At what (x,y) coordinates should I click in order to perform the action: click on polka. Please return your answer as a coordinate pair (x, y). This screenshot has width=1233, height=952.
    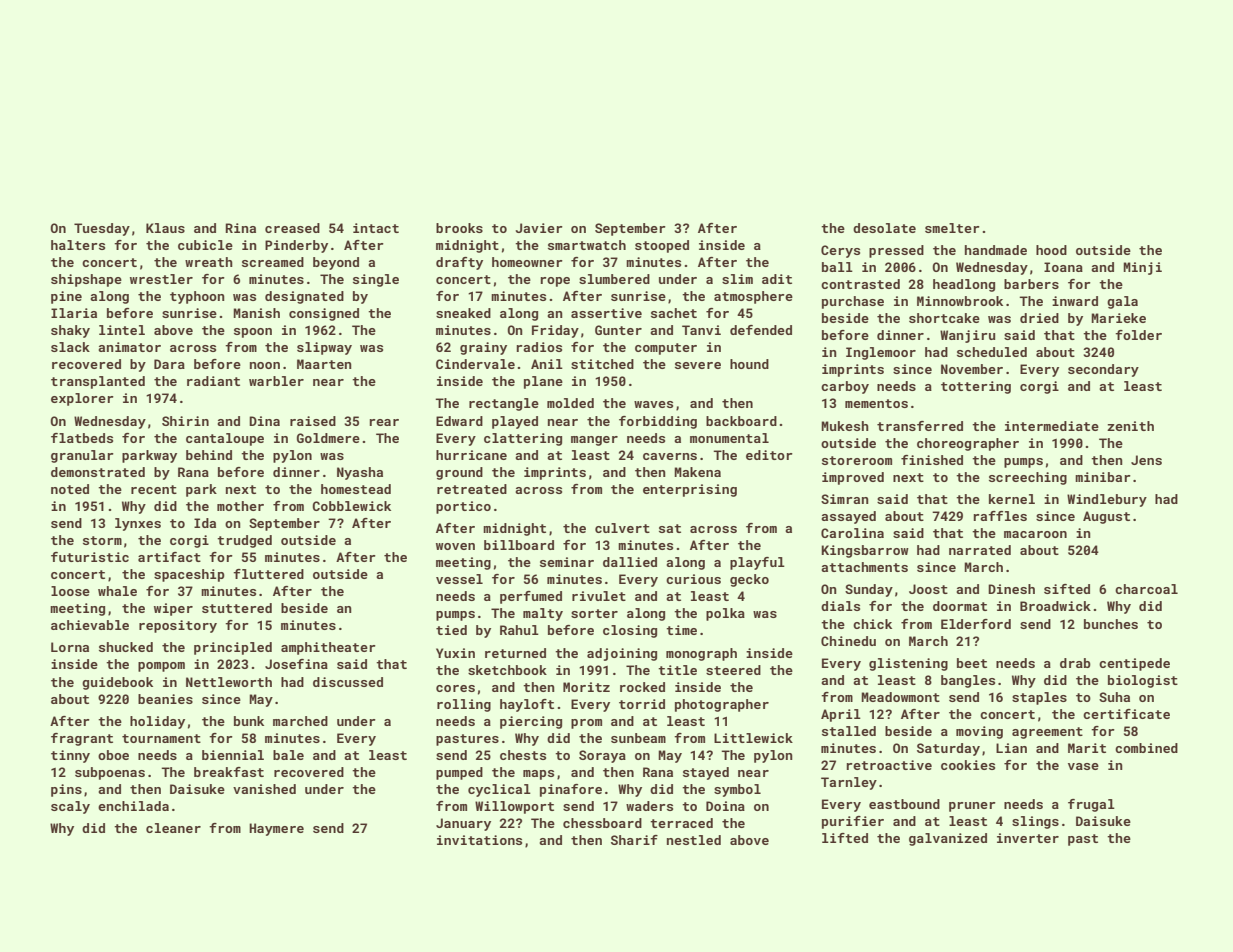
    Looking at the image, I should click on (725, 614).
